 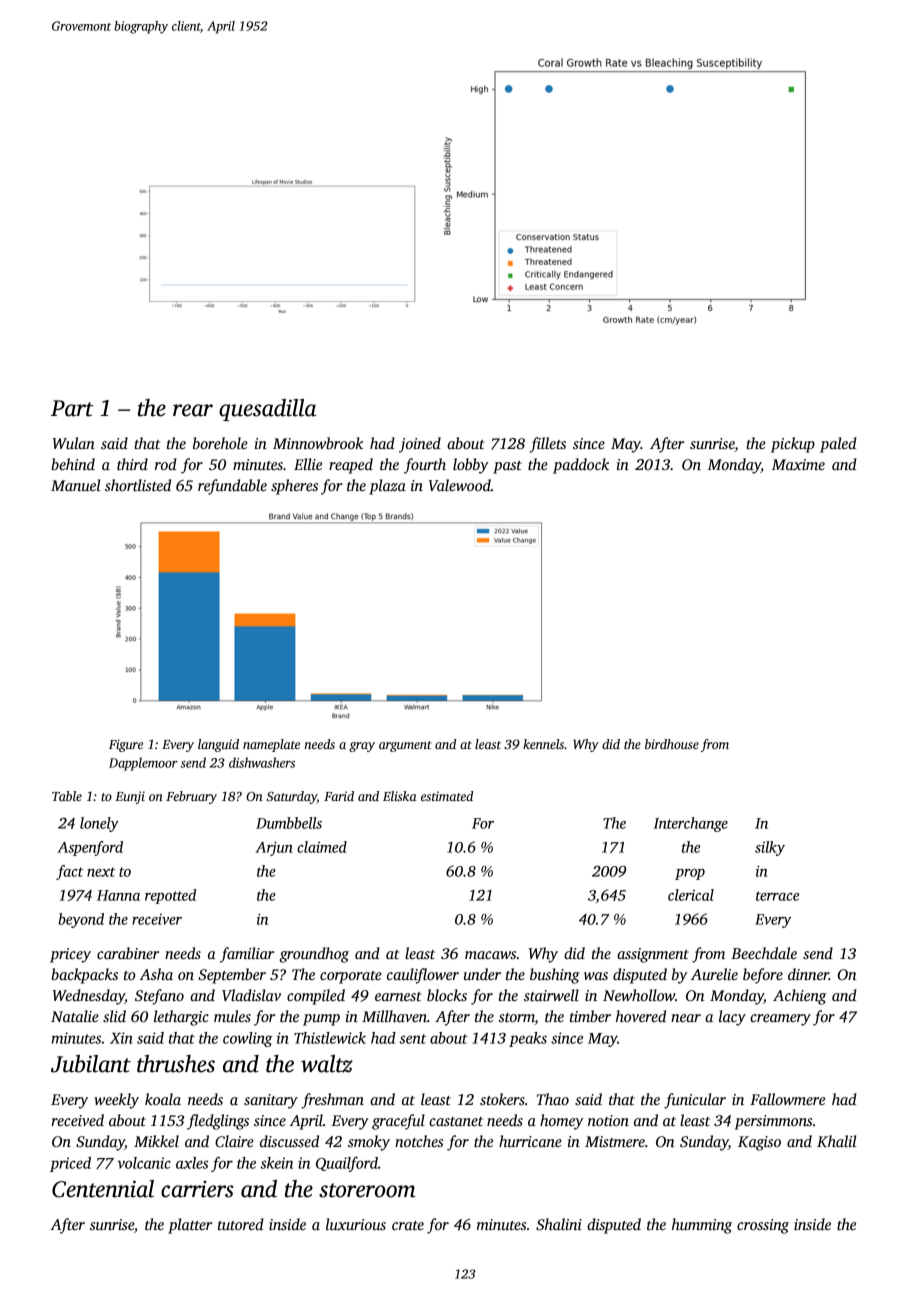 What do you see at coordinates (190, 1226) in the image?
I see `platter` at bounding box center [190, 1226].
